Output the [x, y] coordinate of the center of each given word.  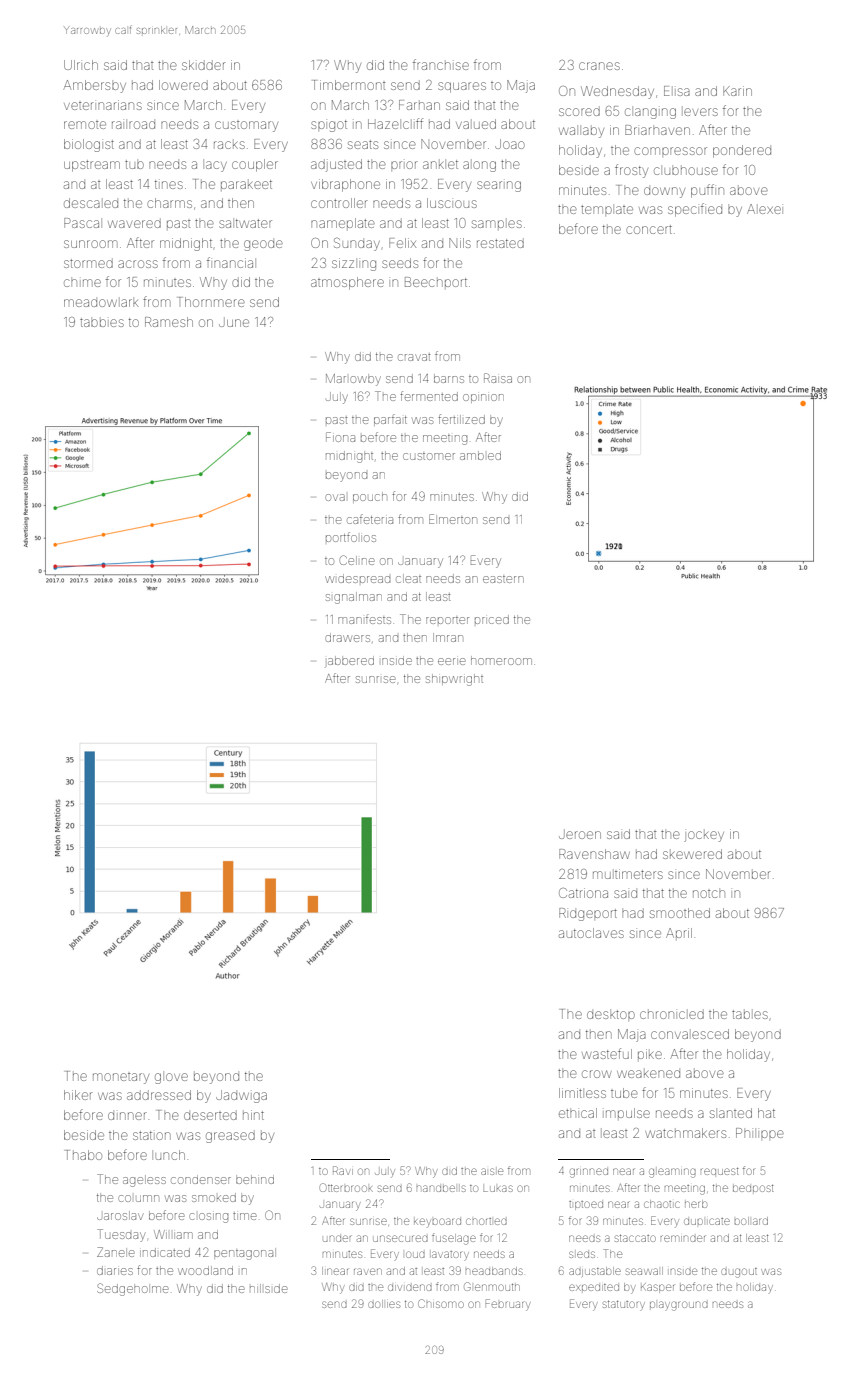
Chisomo [441, 1303]
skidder [204, 65]
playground [679, 1306]
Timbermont [349, 85]
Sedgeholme [133, 1289]
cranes [599, 66]
